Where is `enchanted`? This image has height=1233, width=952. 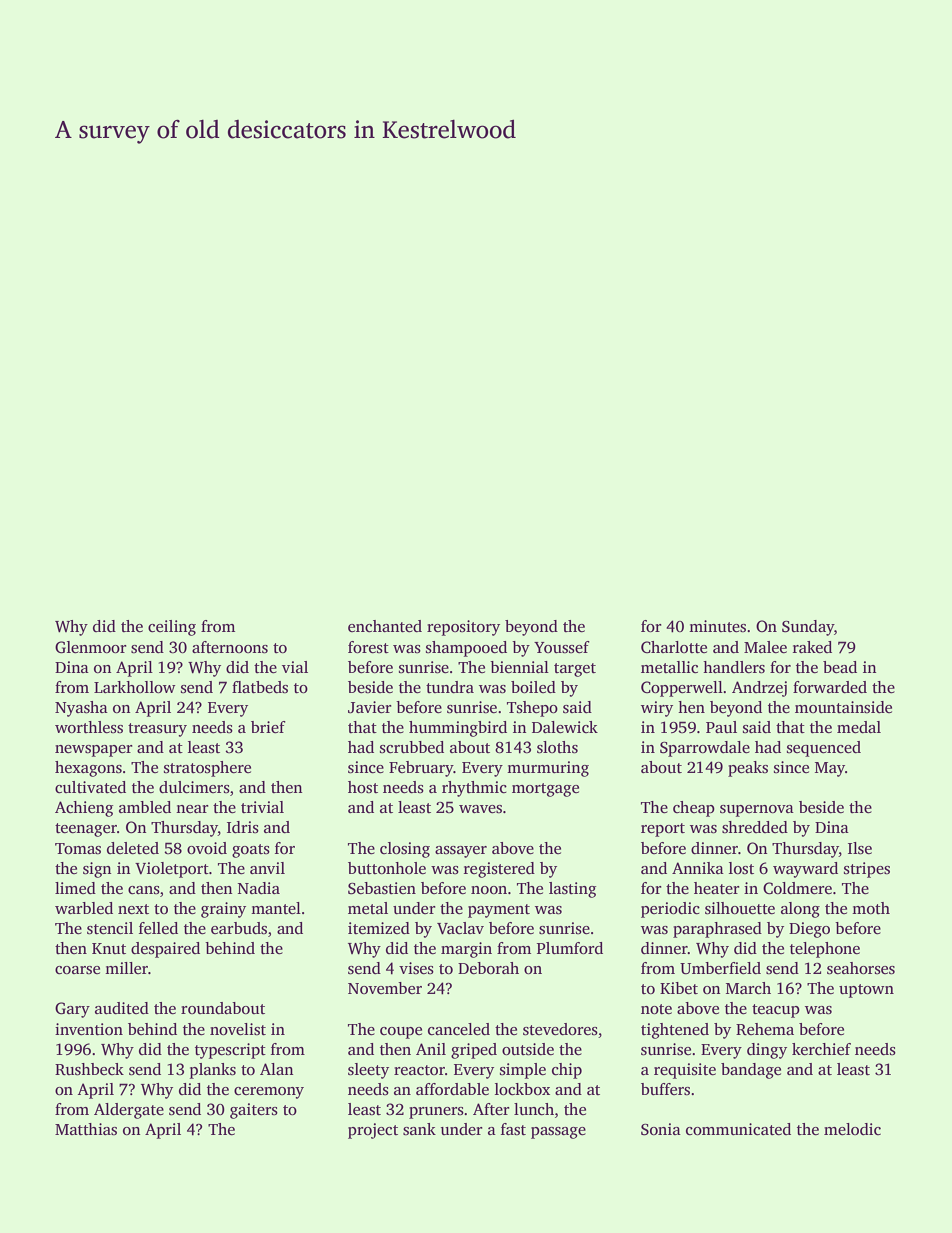 enchanted is located at coordinates (385, 626).
